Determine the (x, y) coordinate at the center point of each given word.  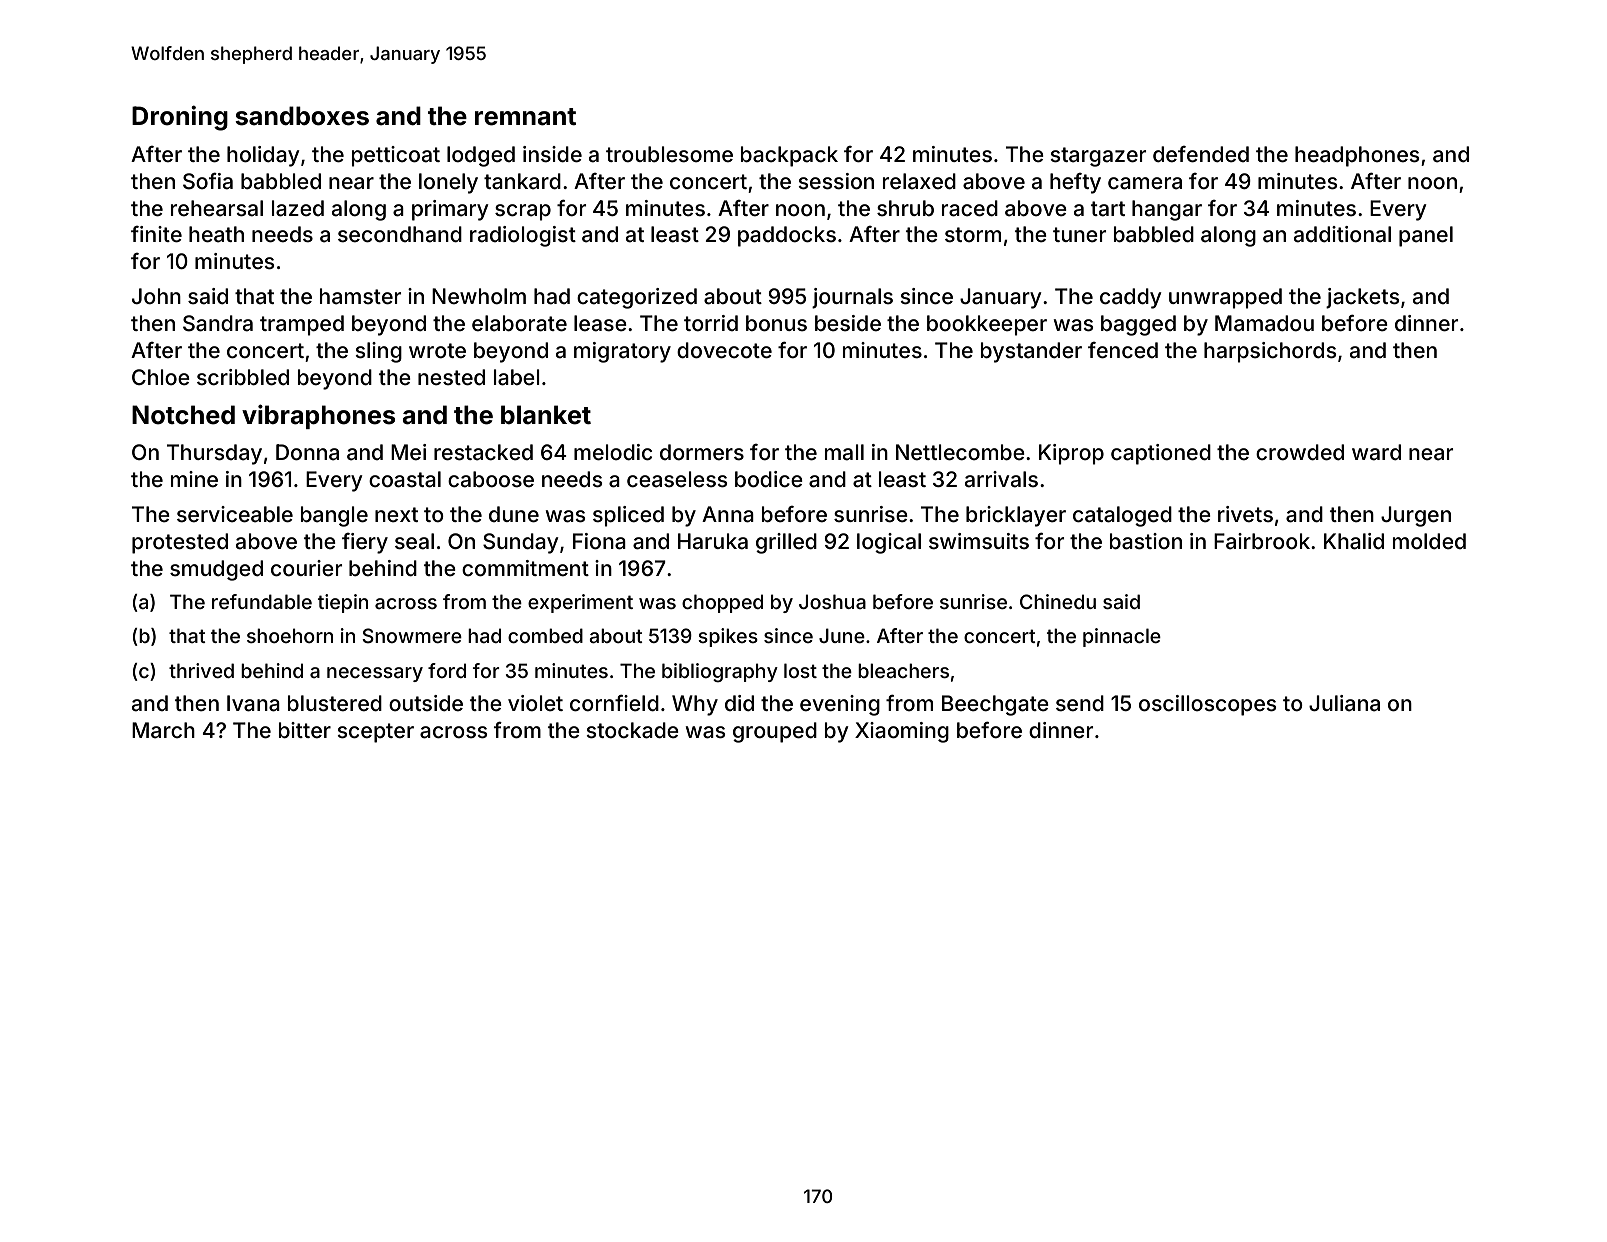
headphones (1357, 156)
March (163, 730)
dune (514, 514)
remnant (525, 117)
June (842, 635)
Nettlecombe (960, 452)
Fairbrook (1262, 541)
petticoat (396, 156)
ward (1376, 452)
